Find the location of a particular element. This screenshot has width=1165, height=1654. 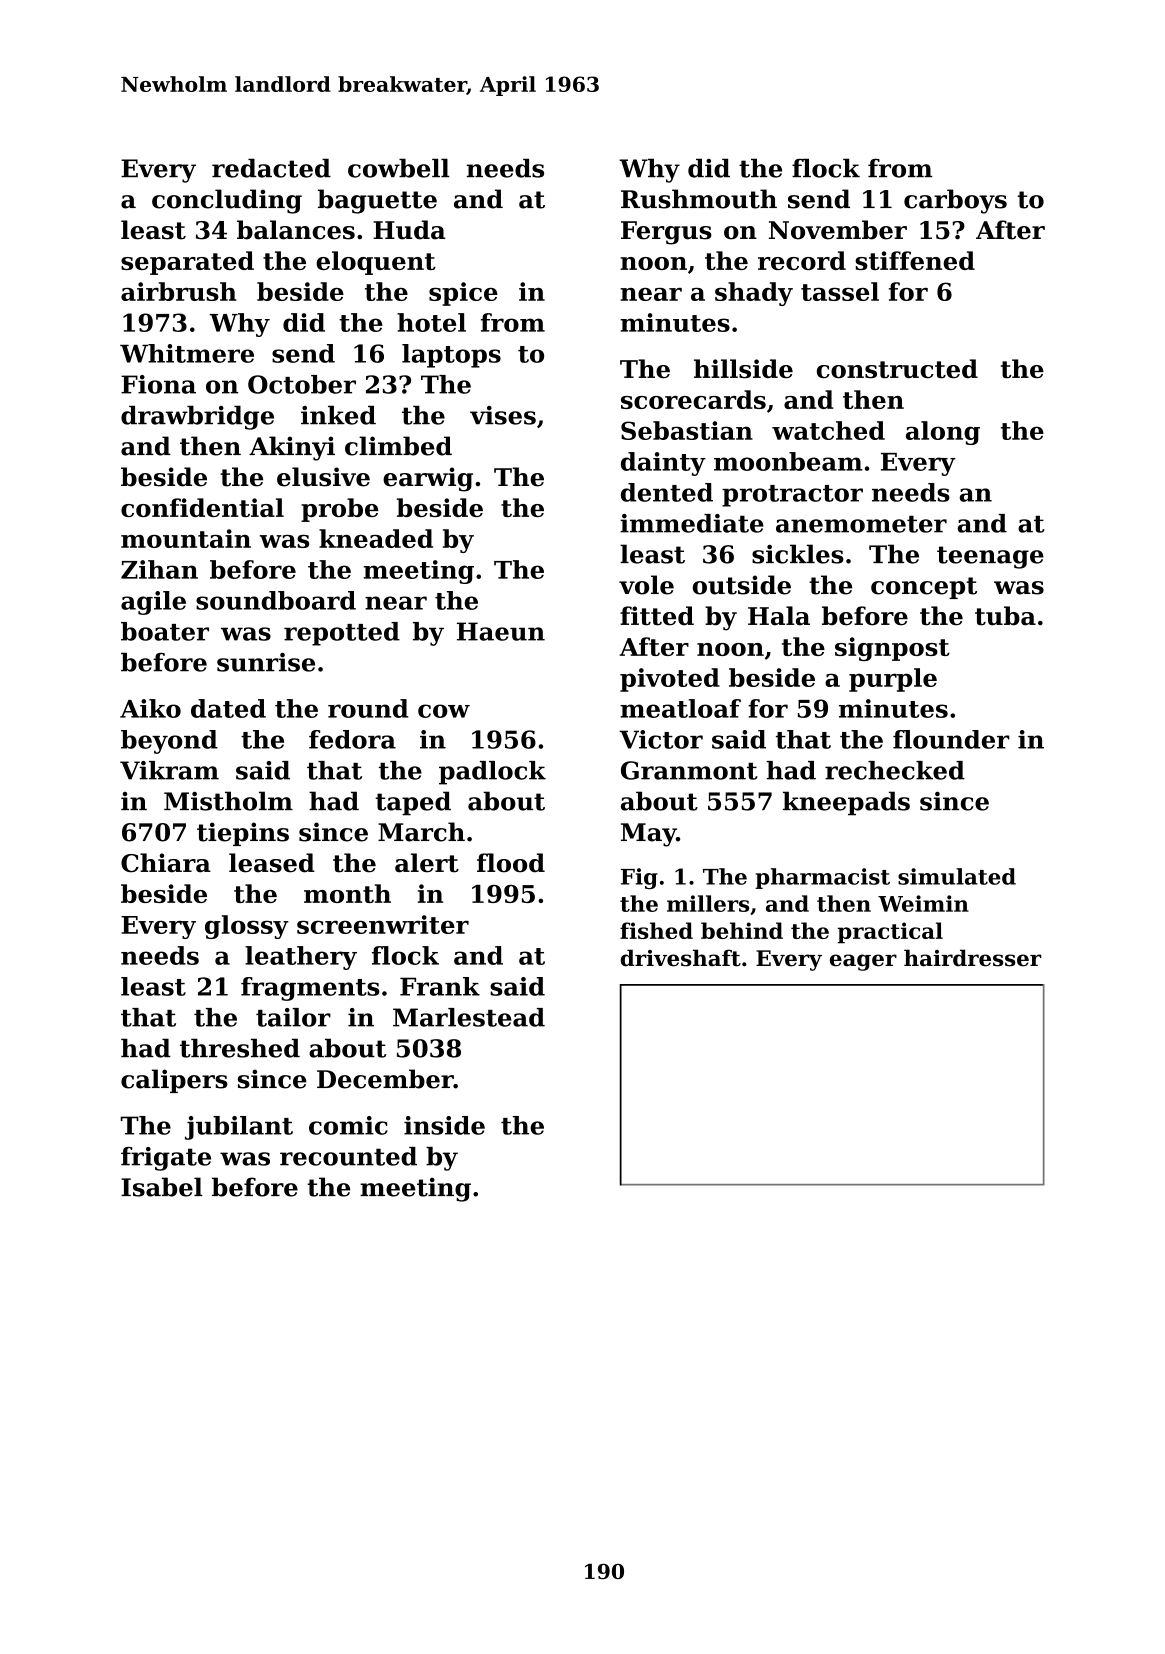

earwig is located at coordinates (428, 479).
